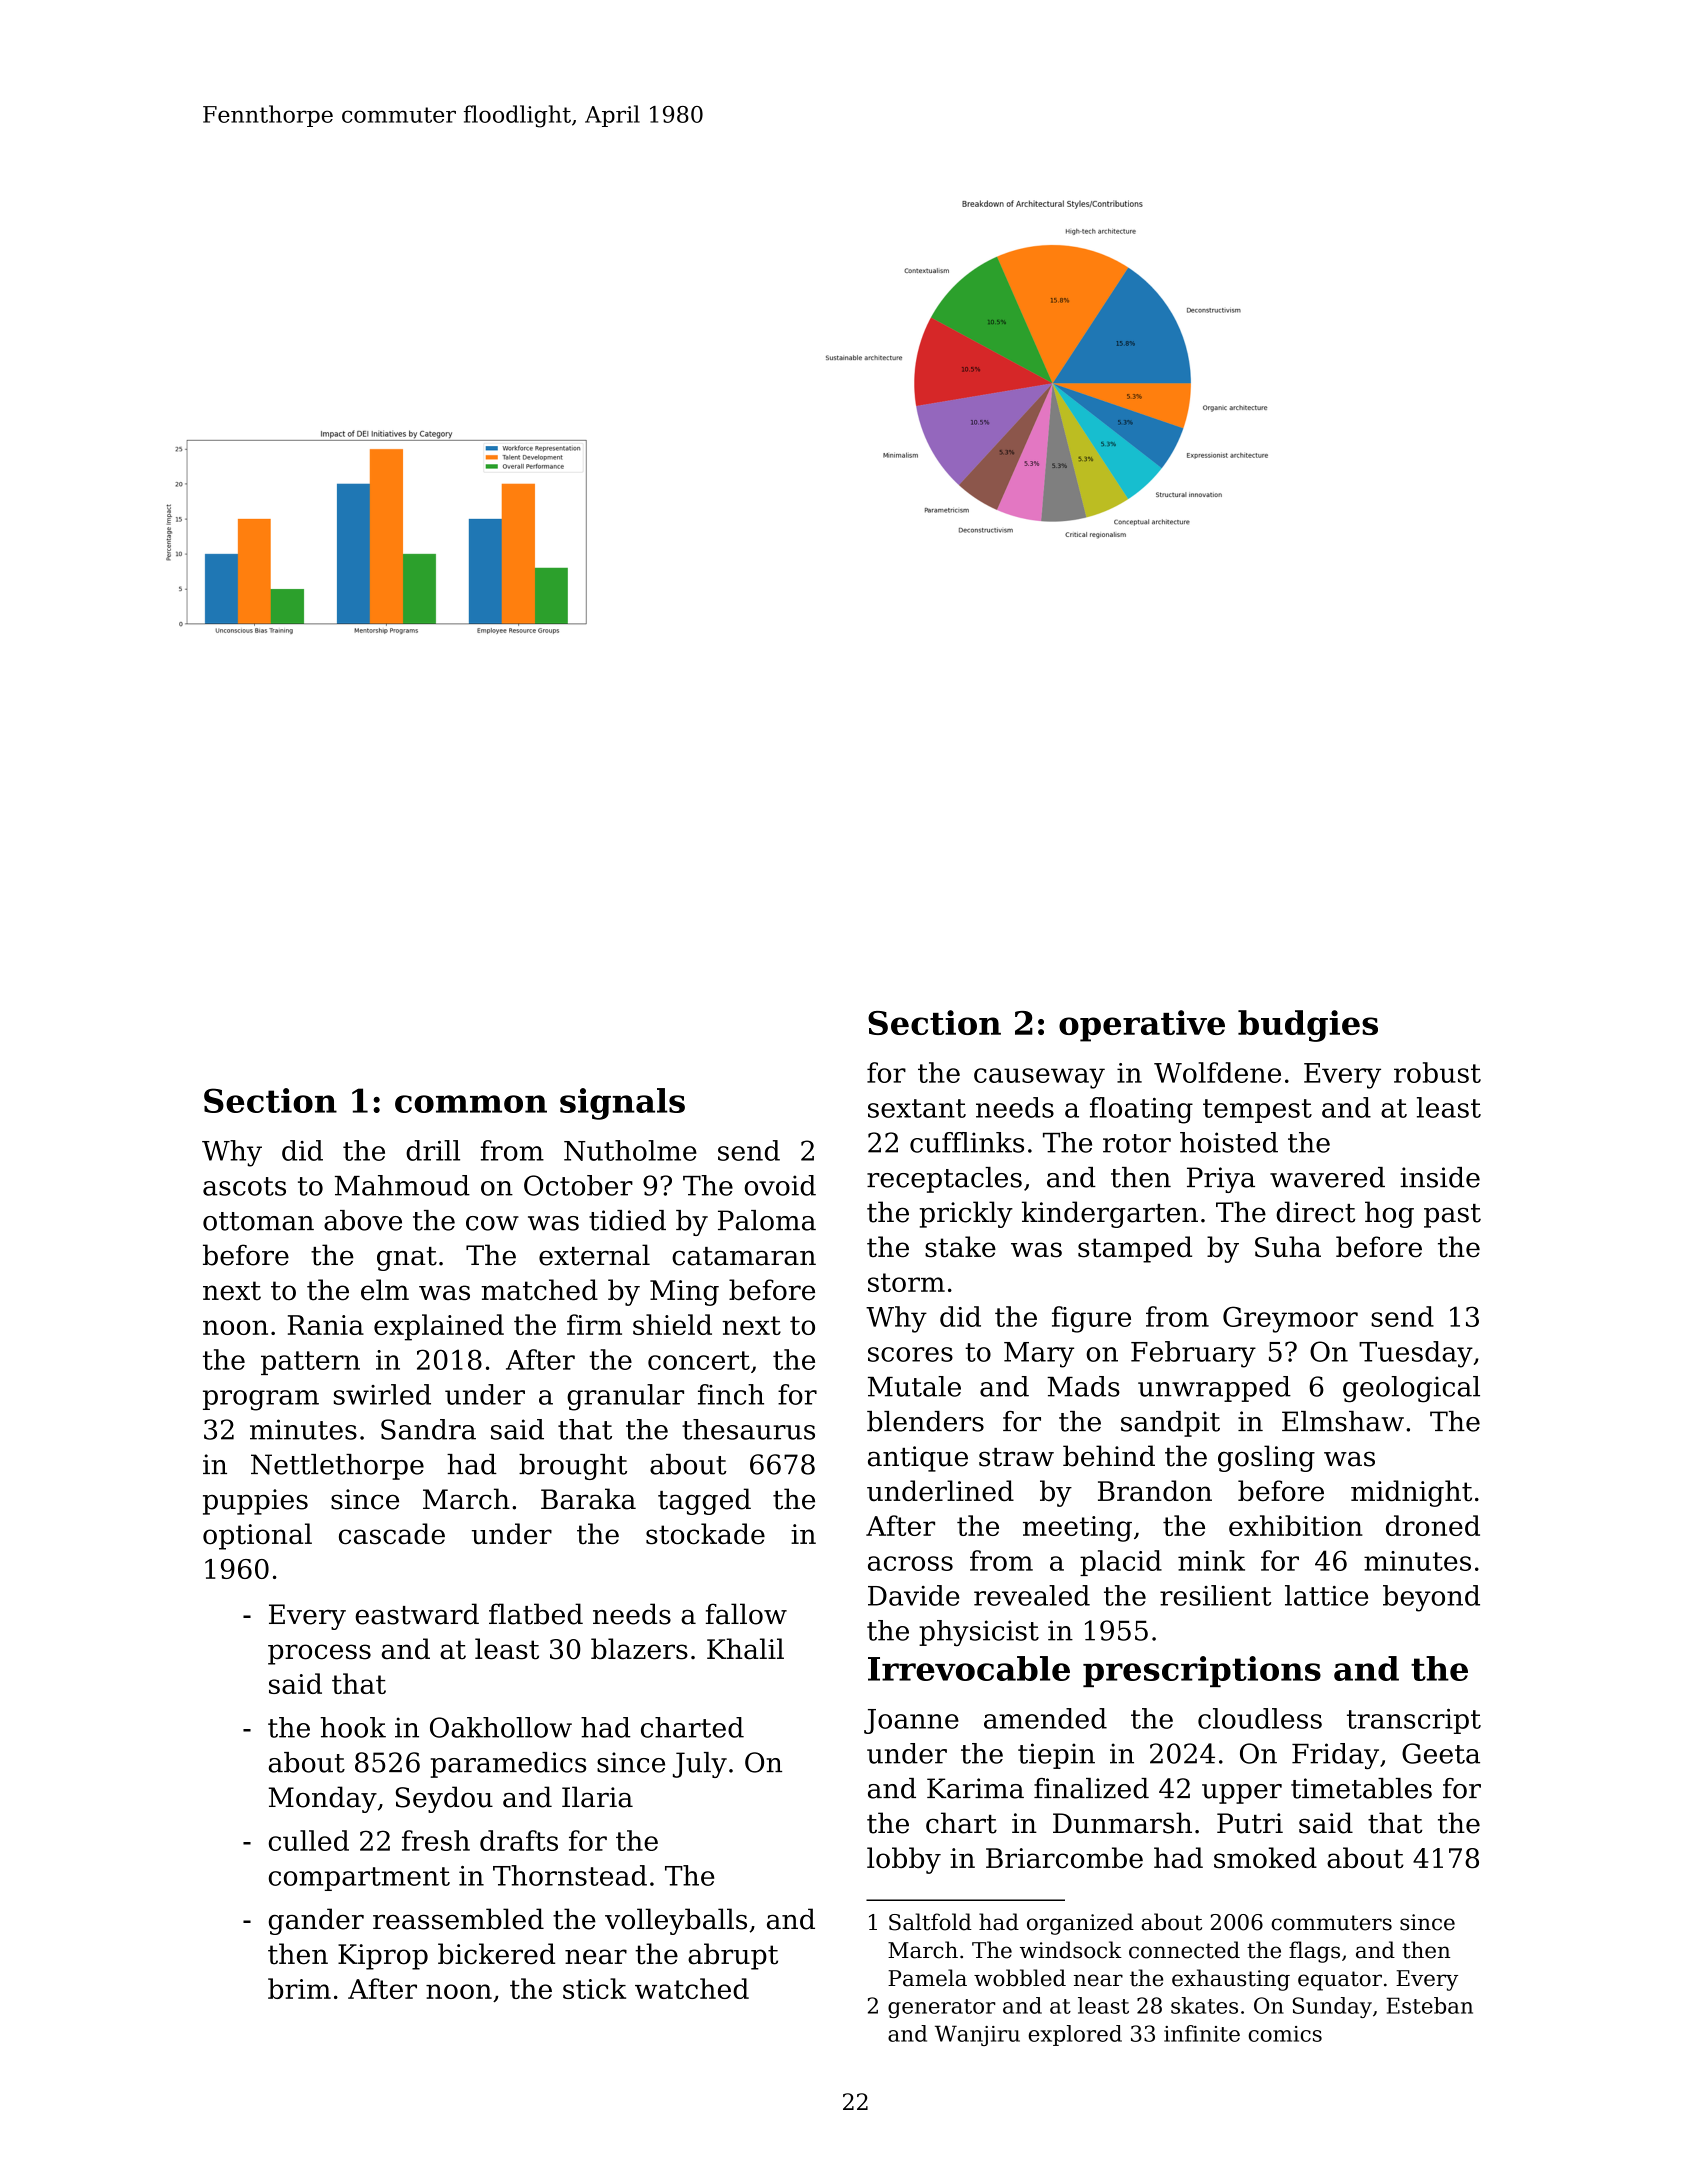  I want to click on process, so click(319, 1654).
